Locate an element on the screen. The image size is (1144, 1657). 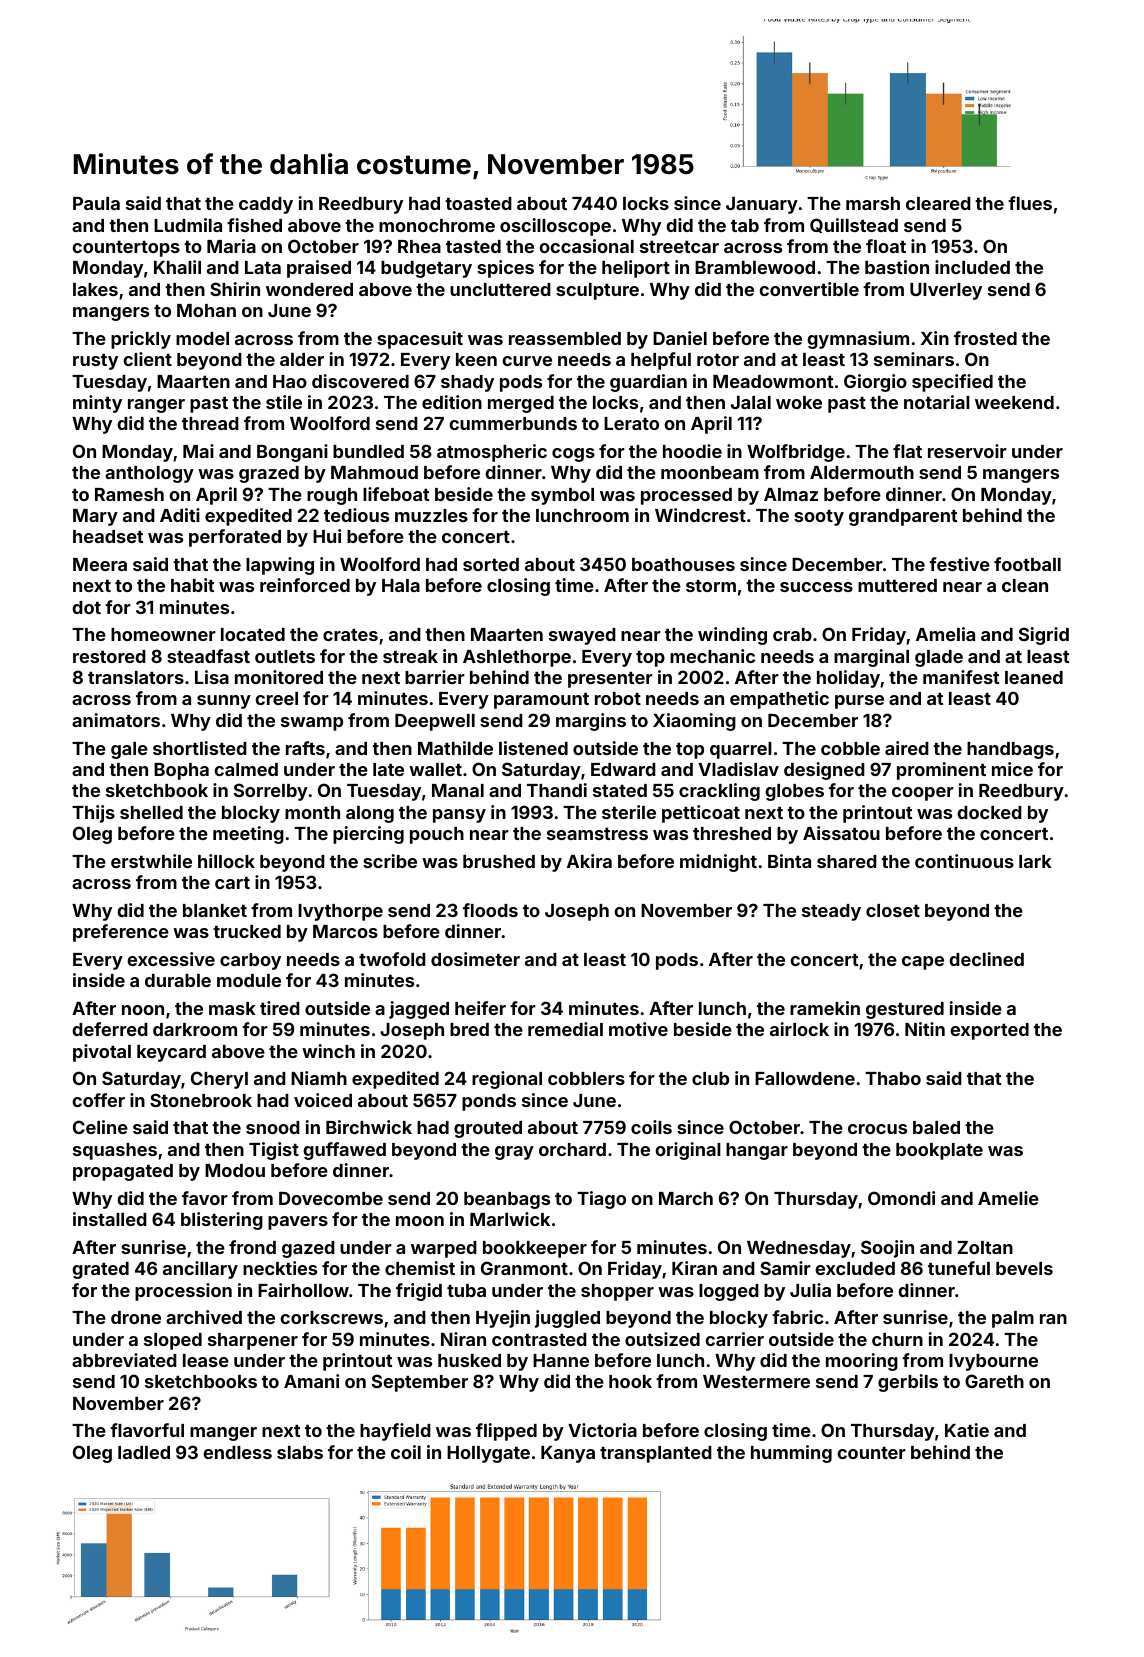
boathouses is located at coordinates (683, 564).
